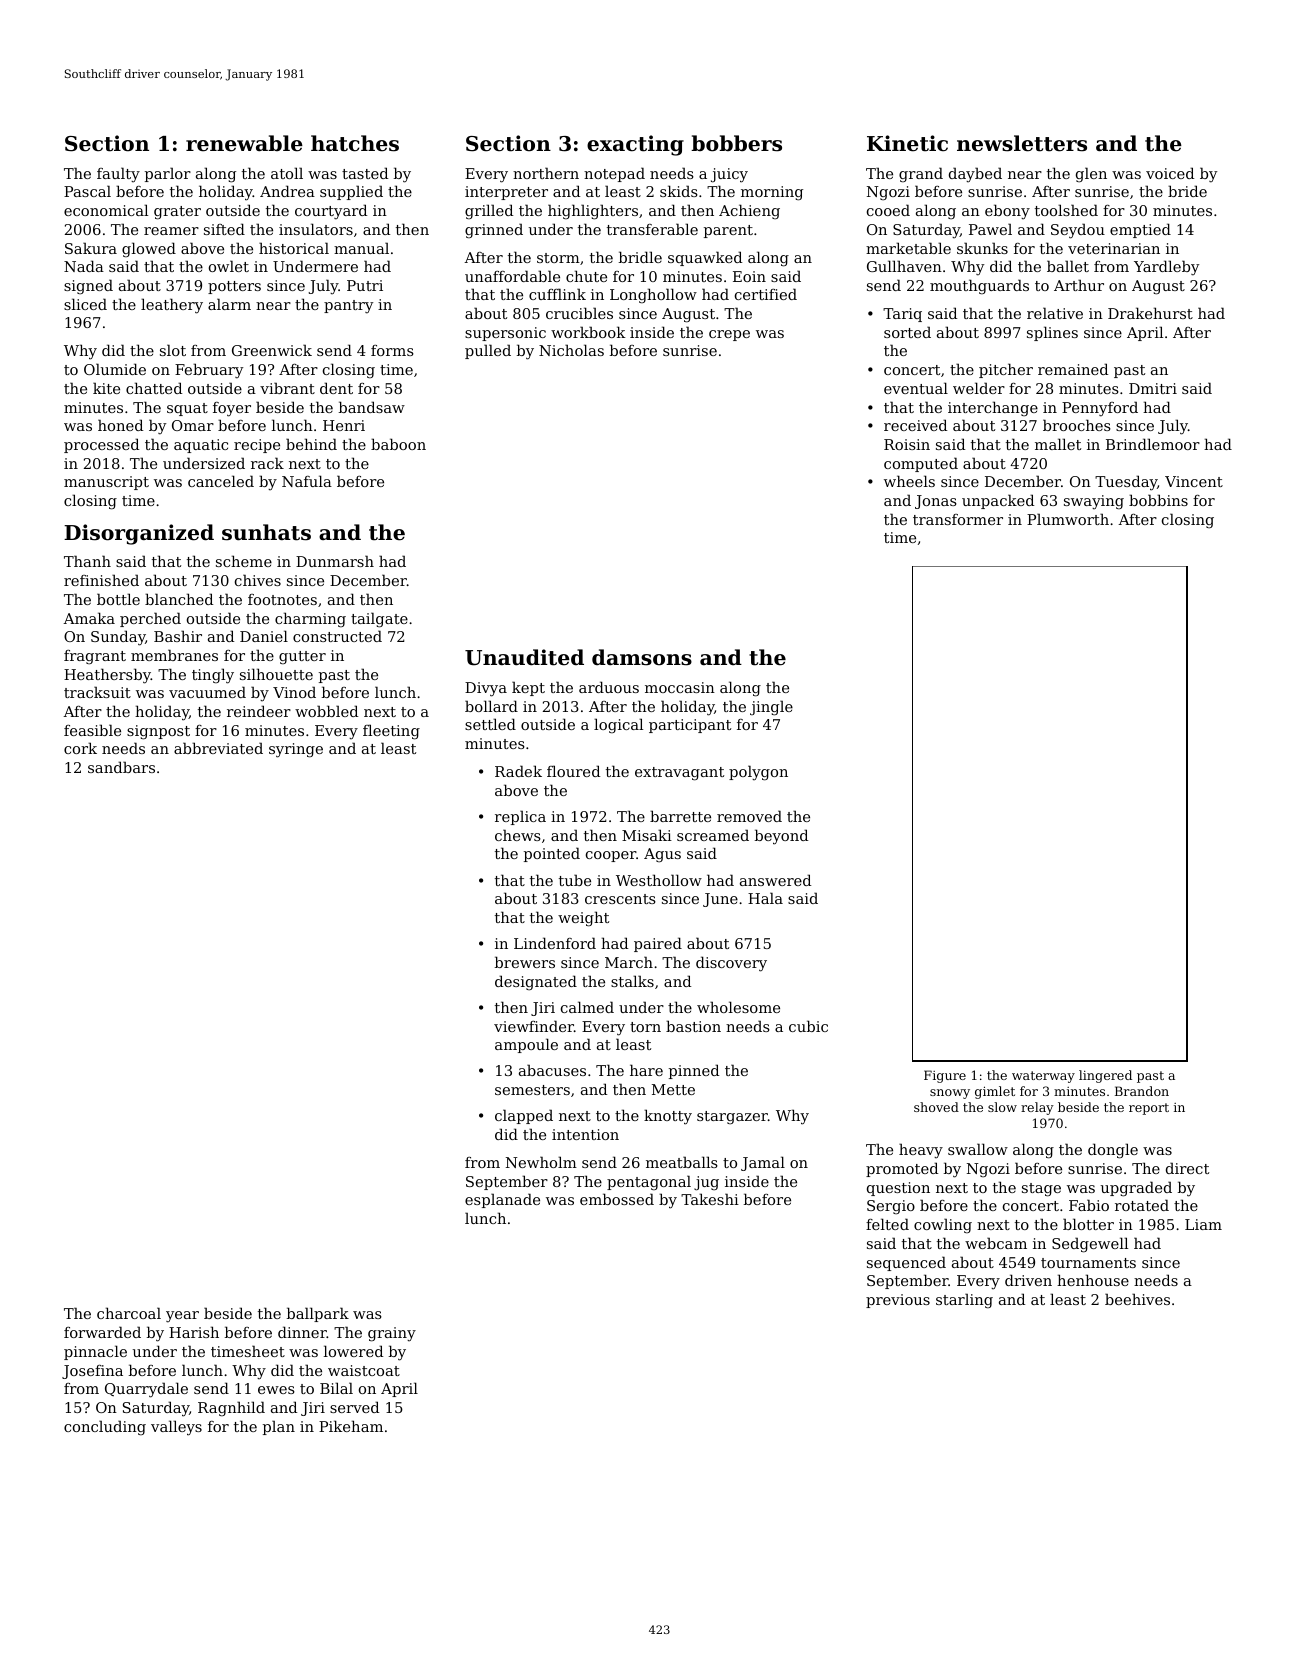  What do you see at coordinates (1068, 519) in the page?
I see `Plumworth` at bounding box center [1068, 519].
